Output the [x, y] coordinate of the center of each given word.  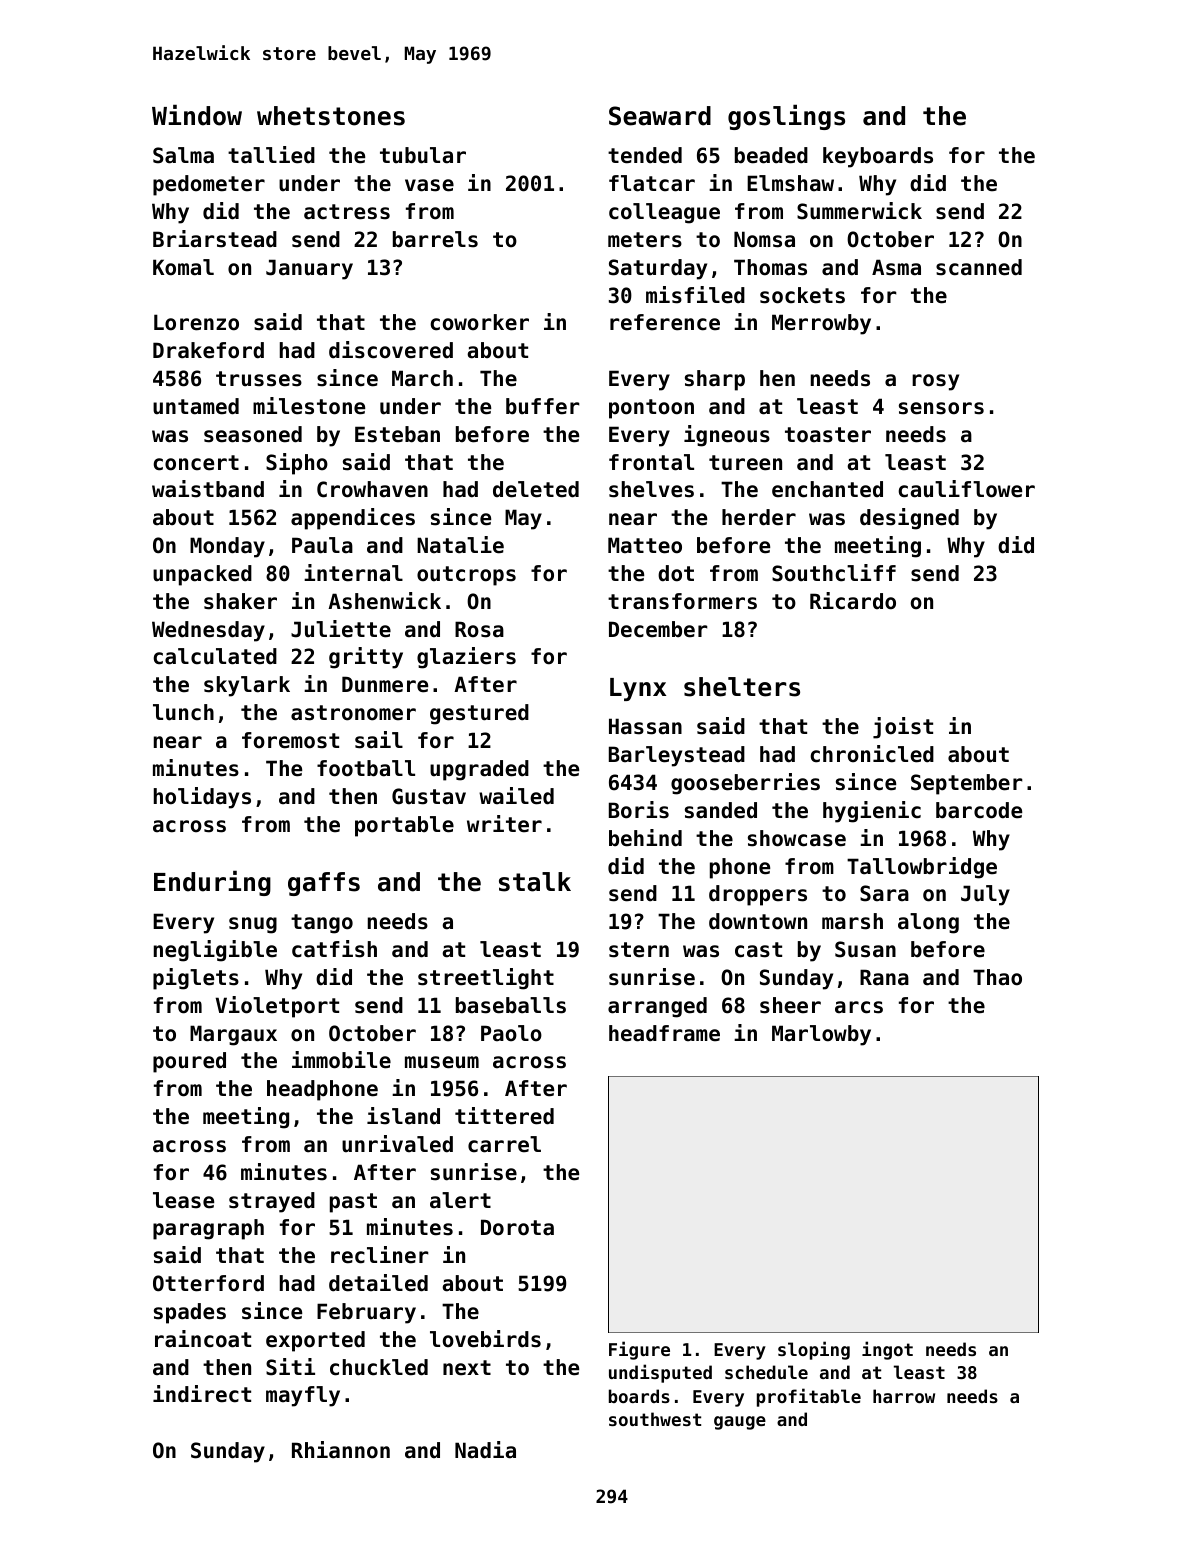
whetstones [331, 116]
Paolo [511, 1033]
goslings [786, 117]
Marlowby [821, 1035]
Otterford [208, 1283]
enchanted [827, 489]
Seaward [660, 116]
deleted [536, 489]
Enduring [212, 883]
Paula [322, 545]
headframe [664, 1033]
